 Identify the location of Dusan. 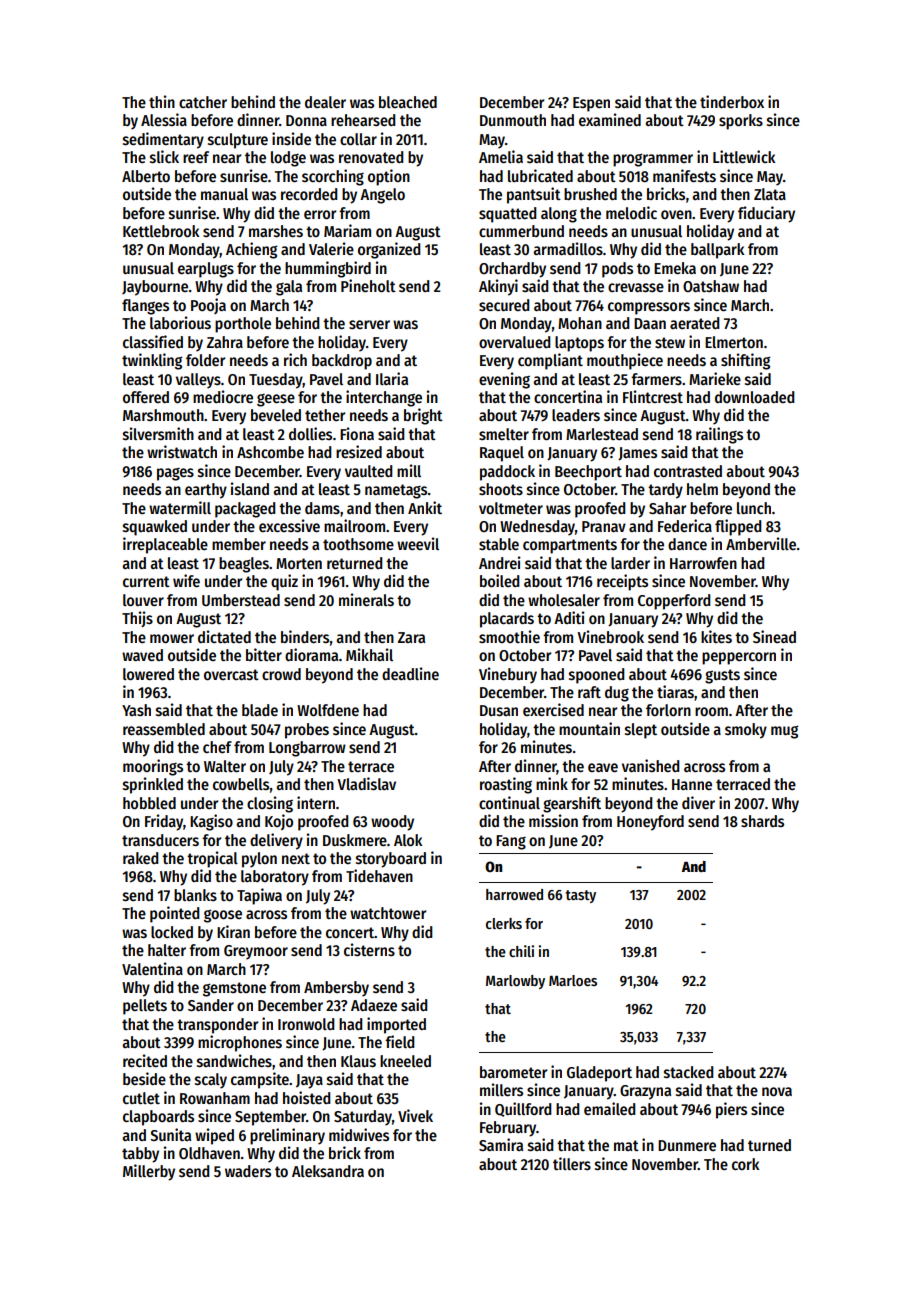
(499, 711).
